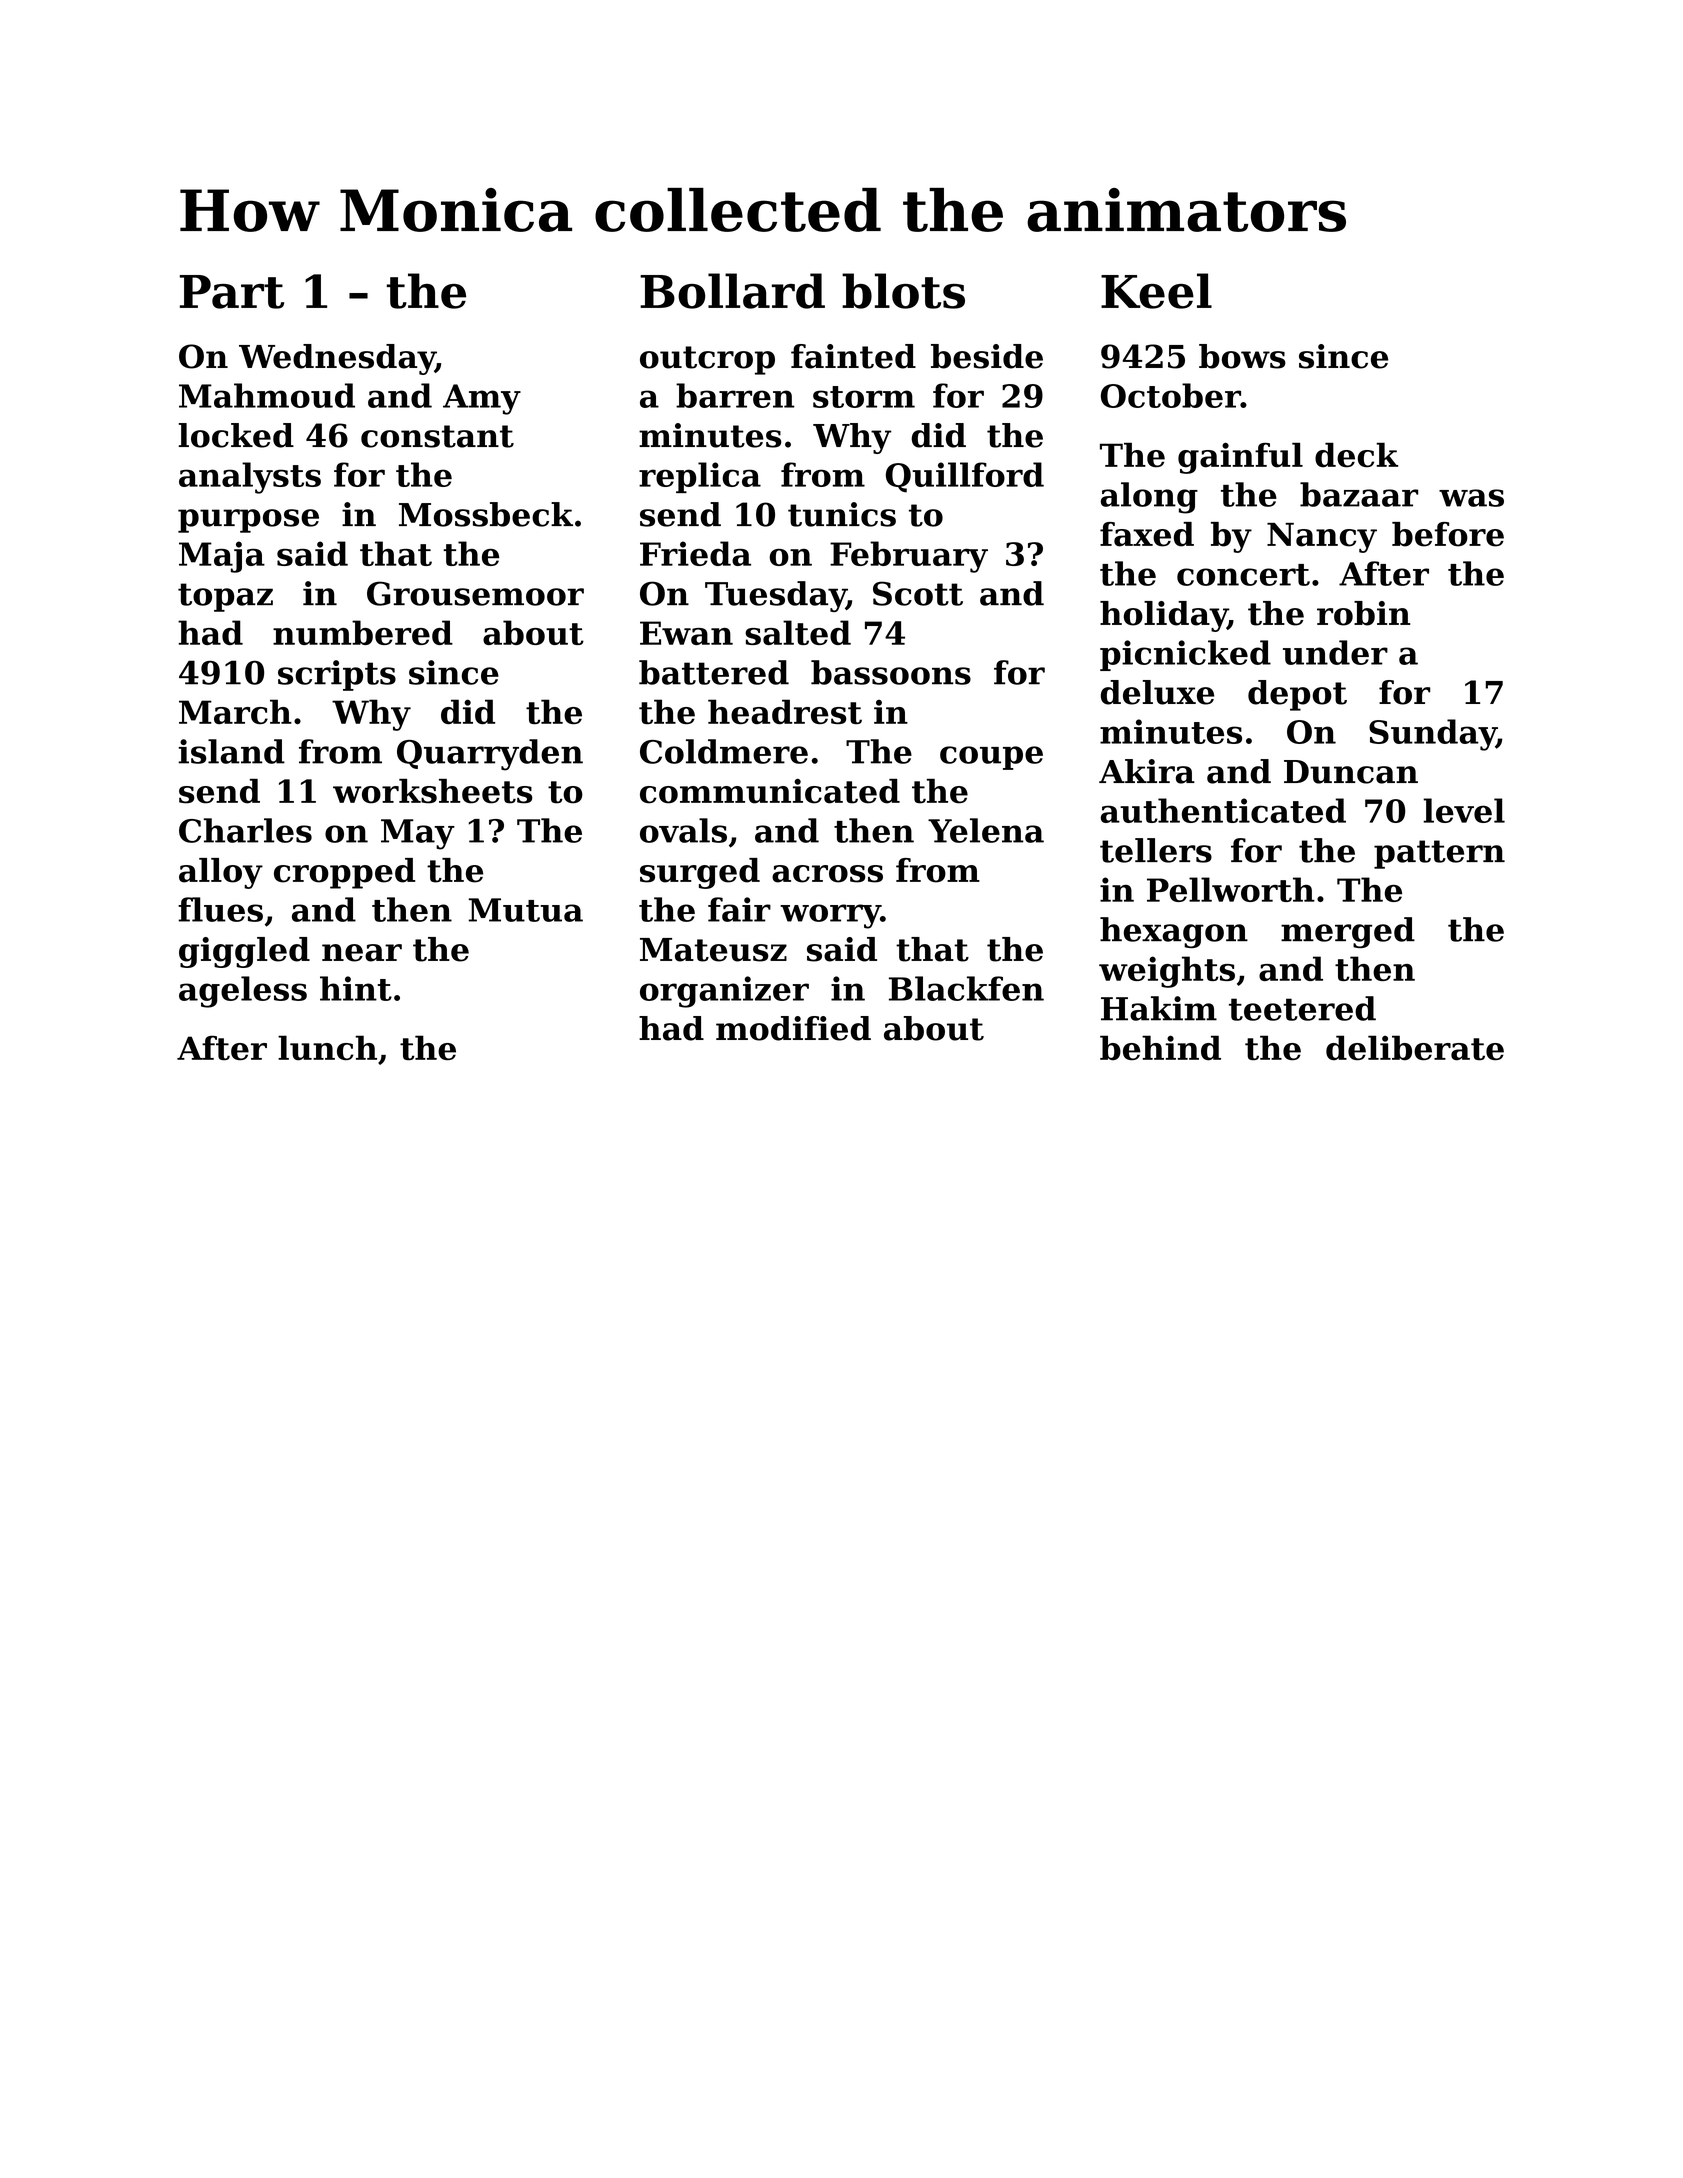  Describe the element at coordinates (695, 553) in the page. I see `Frieda` at that location.
